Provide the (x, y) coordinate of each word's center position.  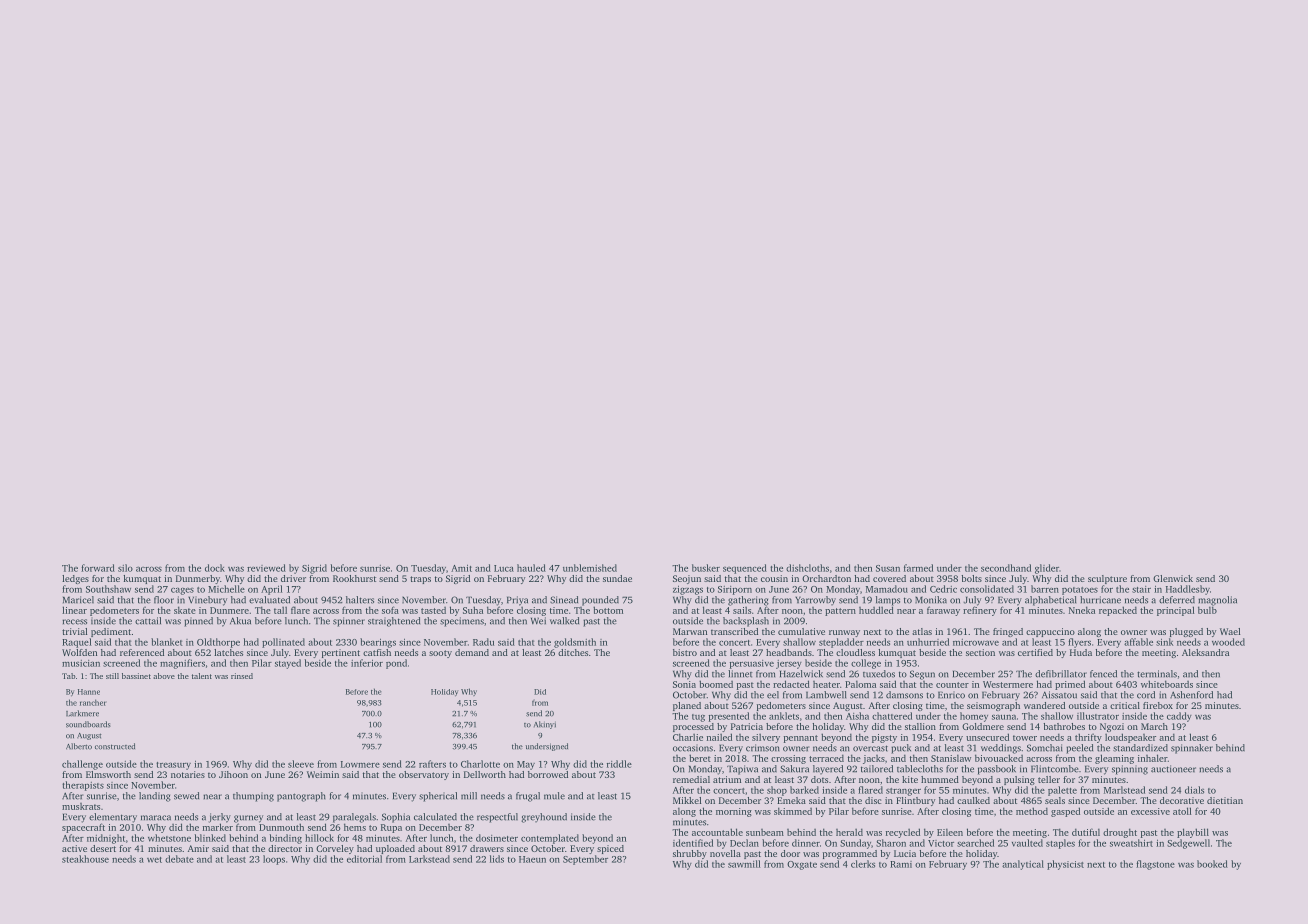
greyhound (544, 818)
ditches (573, 652)
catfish (377, 652)
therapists (83, 786)
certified (1035, 652)
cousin (774, 578)
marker (218, 827)
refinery (980, 611)
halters (360, 600)
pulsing (1019, 780)
